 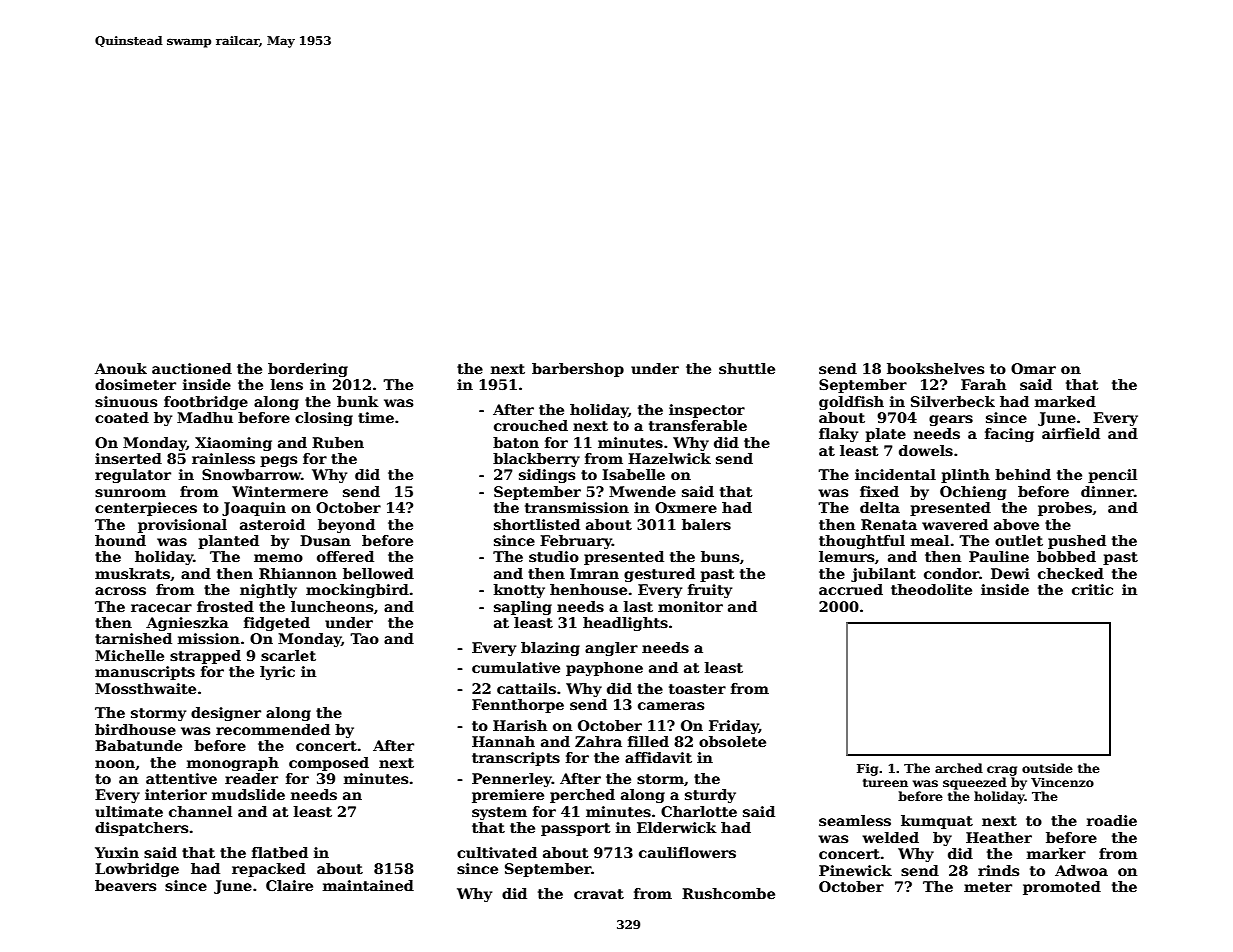 I want to click on Vincenzo, so click(x=1062, y=782).
